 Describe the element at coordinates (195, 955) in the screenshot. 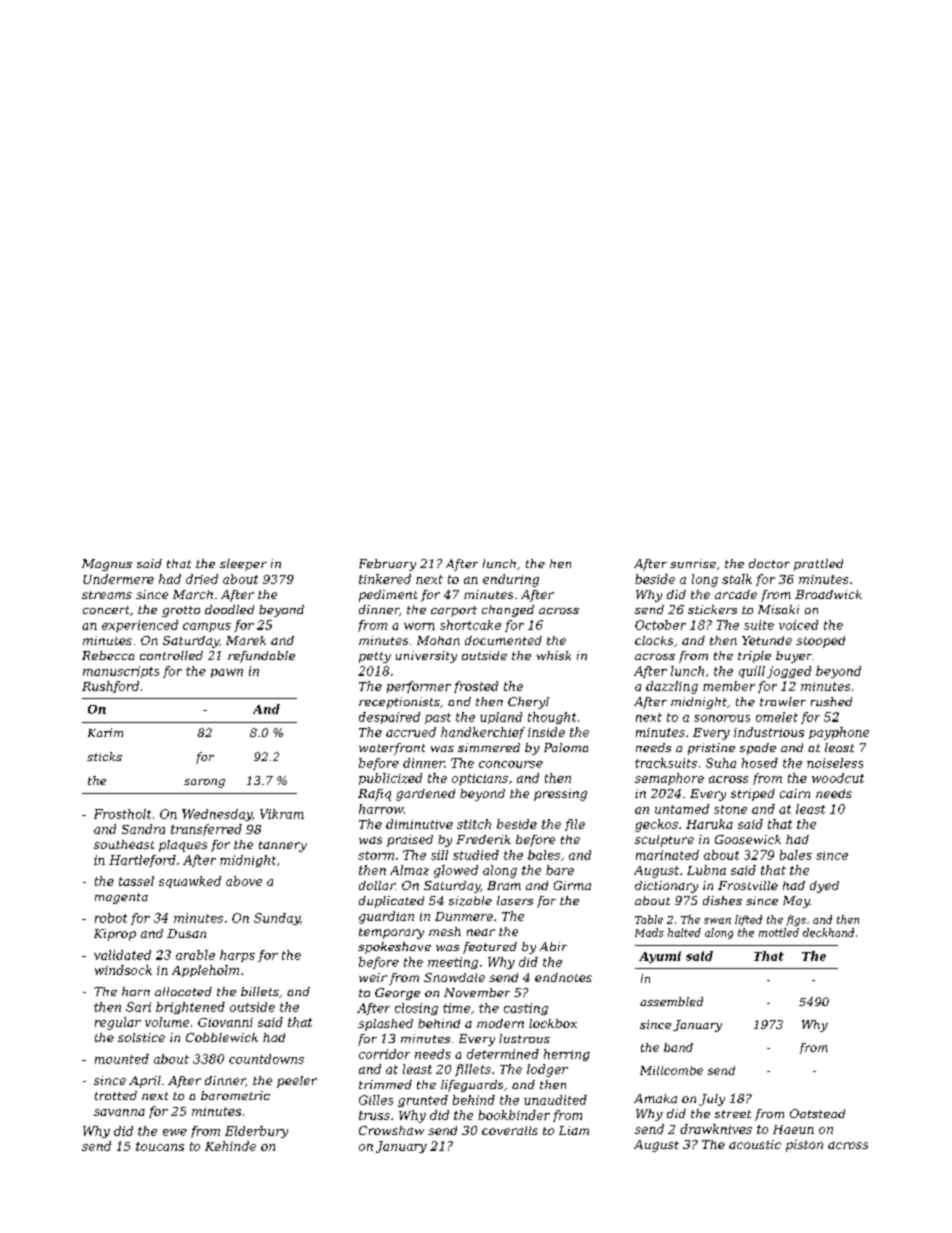

I see `arable` at that location.
